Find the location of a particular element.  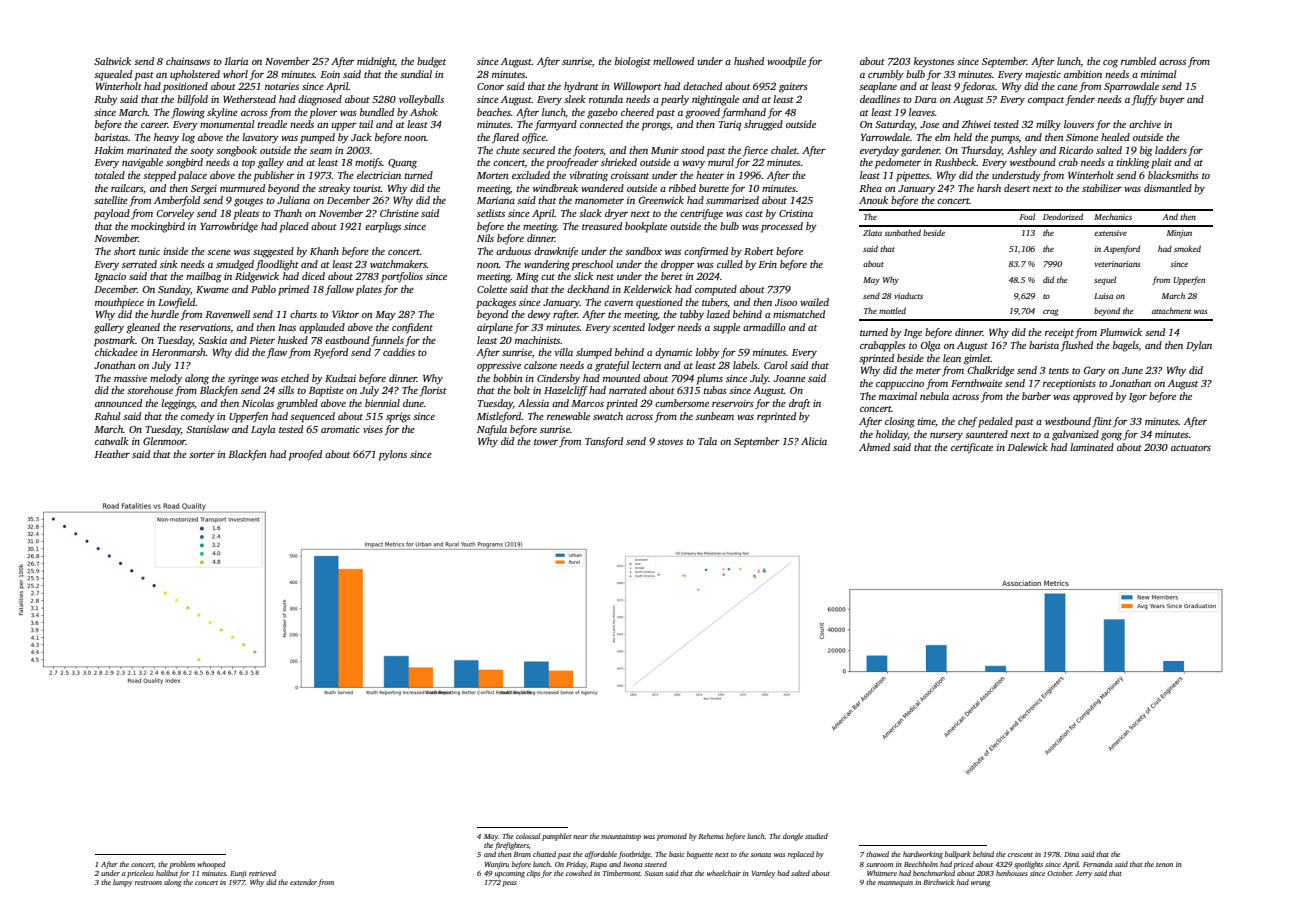

treadle is located at coordinates (272, 124).
